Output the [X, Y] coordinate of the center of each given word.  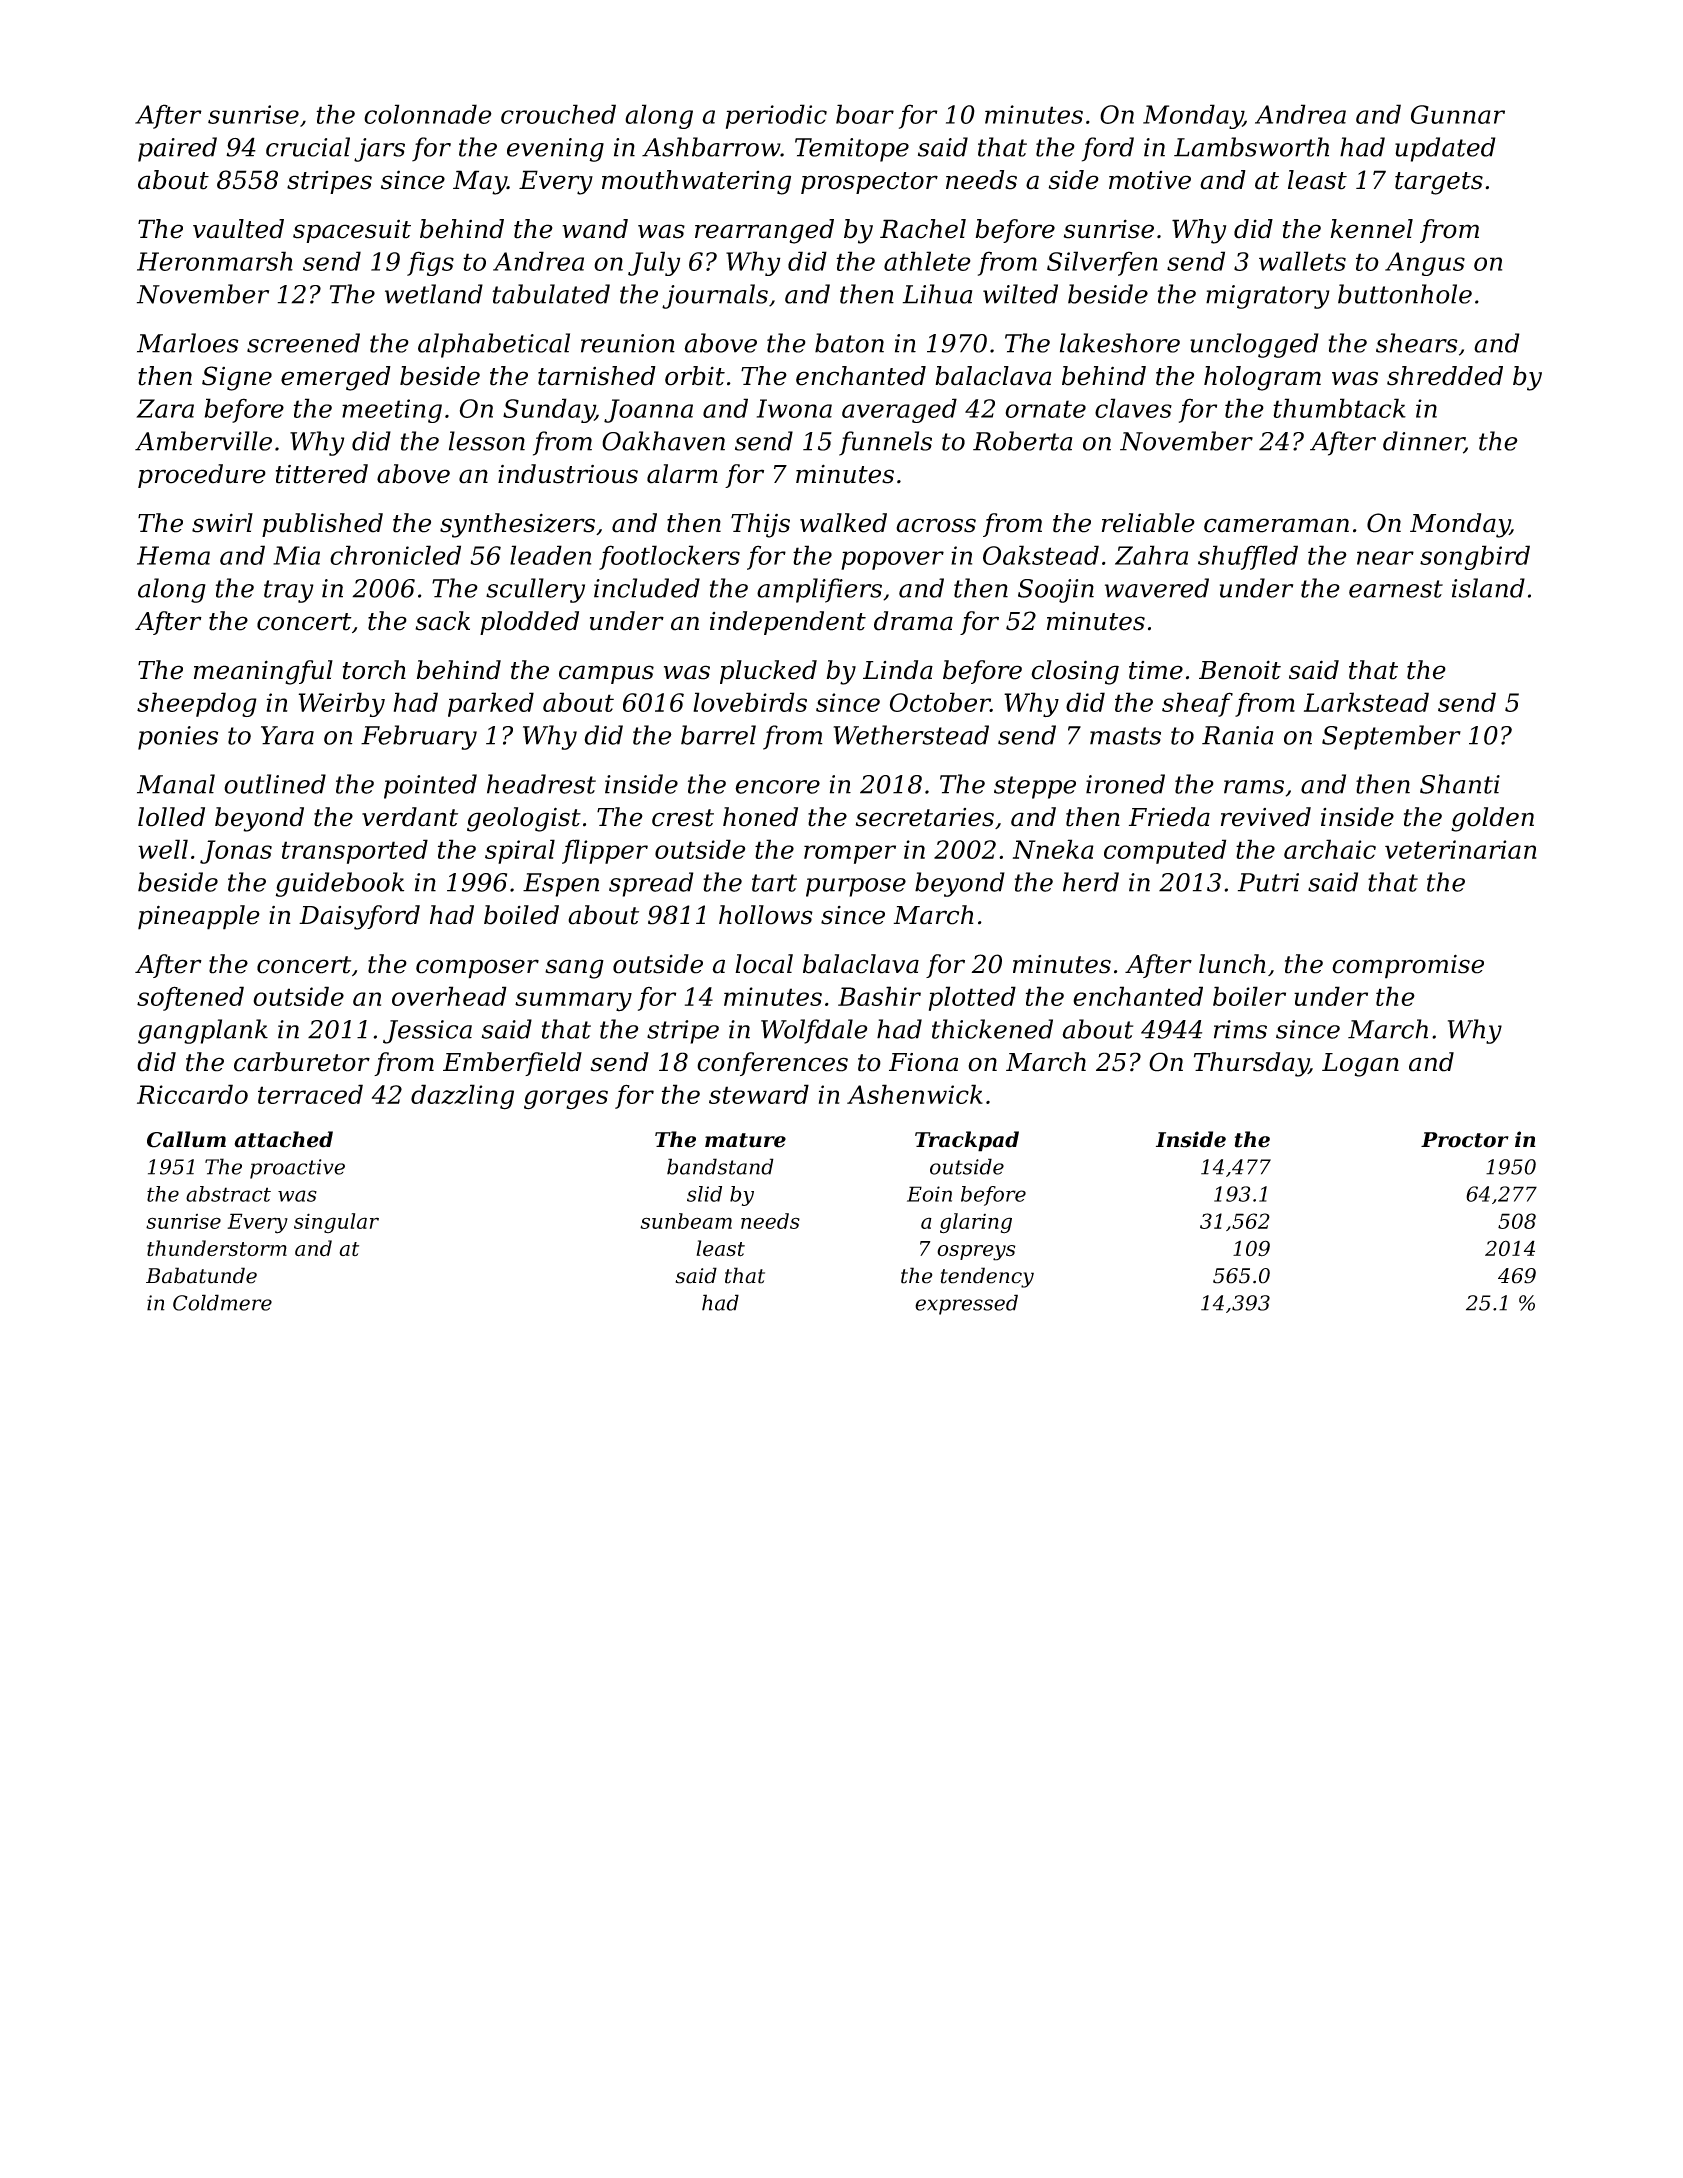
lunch [1232, 964]
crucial [308, 147]
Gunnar [1458, 114]
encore [777, 787]
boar [865, 114]
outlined [275, 784]
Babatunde [201, 1275]
